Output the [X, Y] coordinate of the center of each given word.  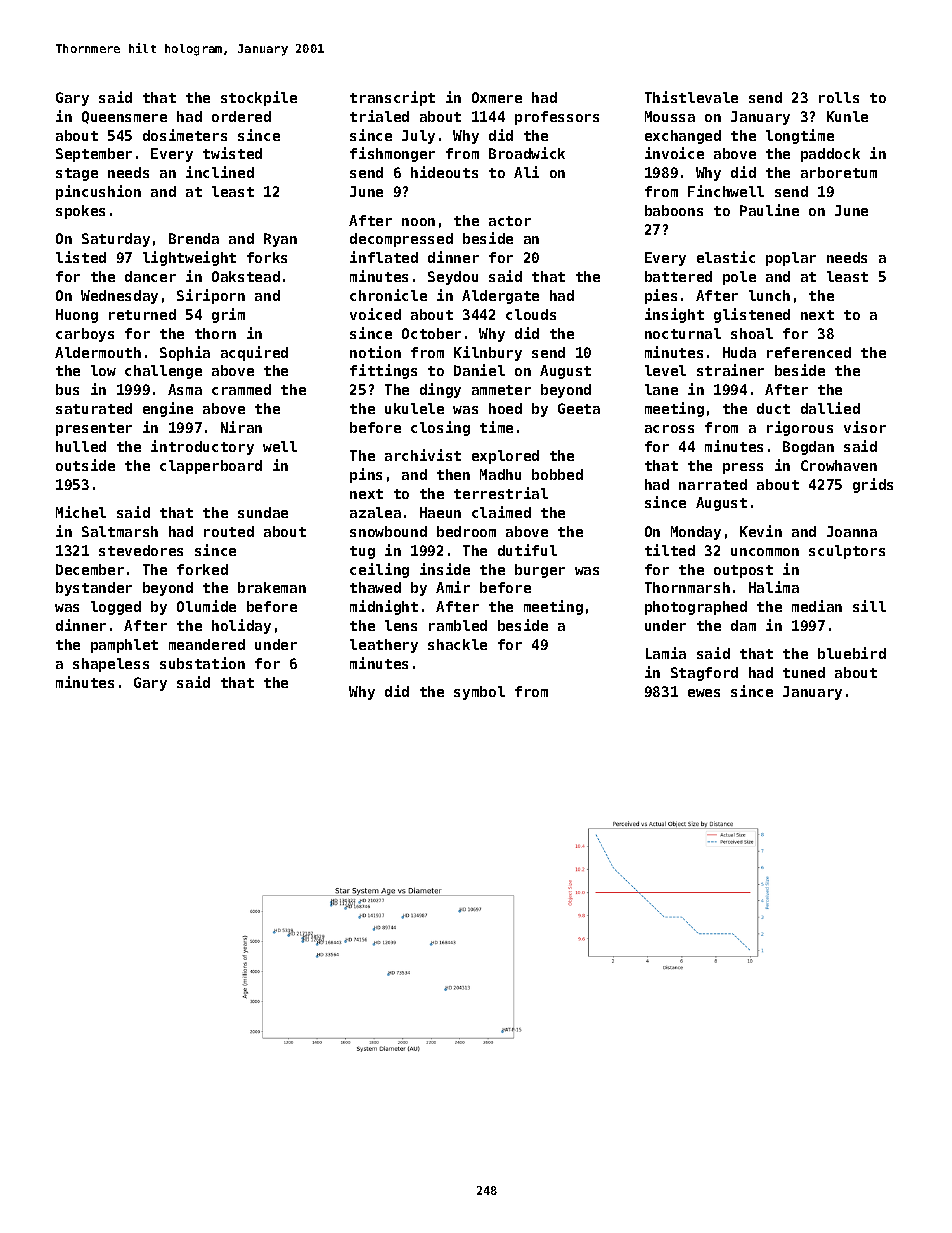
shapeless [111, 665]
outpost [743, 571]
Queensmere [124, 117]
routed [229, 531]
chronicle [388, 295]
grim [228, 315]
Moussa [670, 116]
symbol [479, 693]
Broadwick [527, 153]
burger [540, 571]
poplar [791, 259]
